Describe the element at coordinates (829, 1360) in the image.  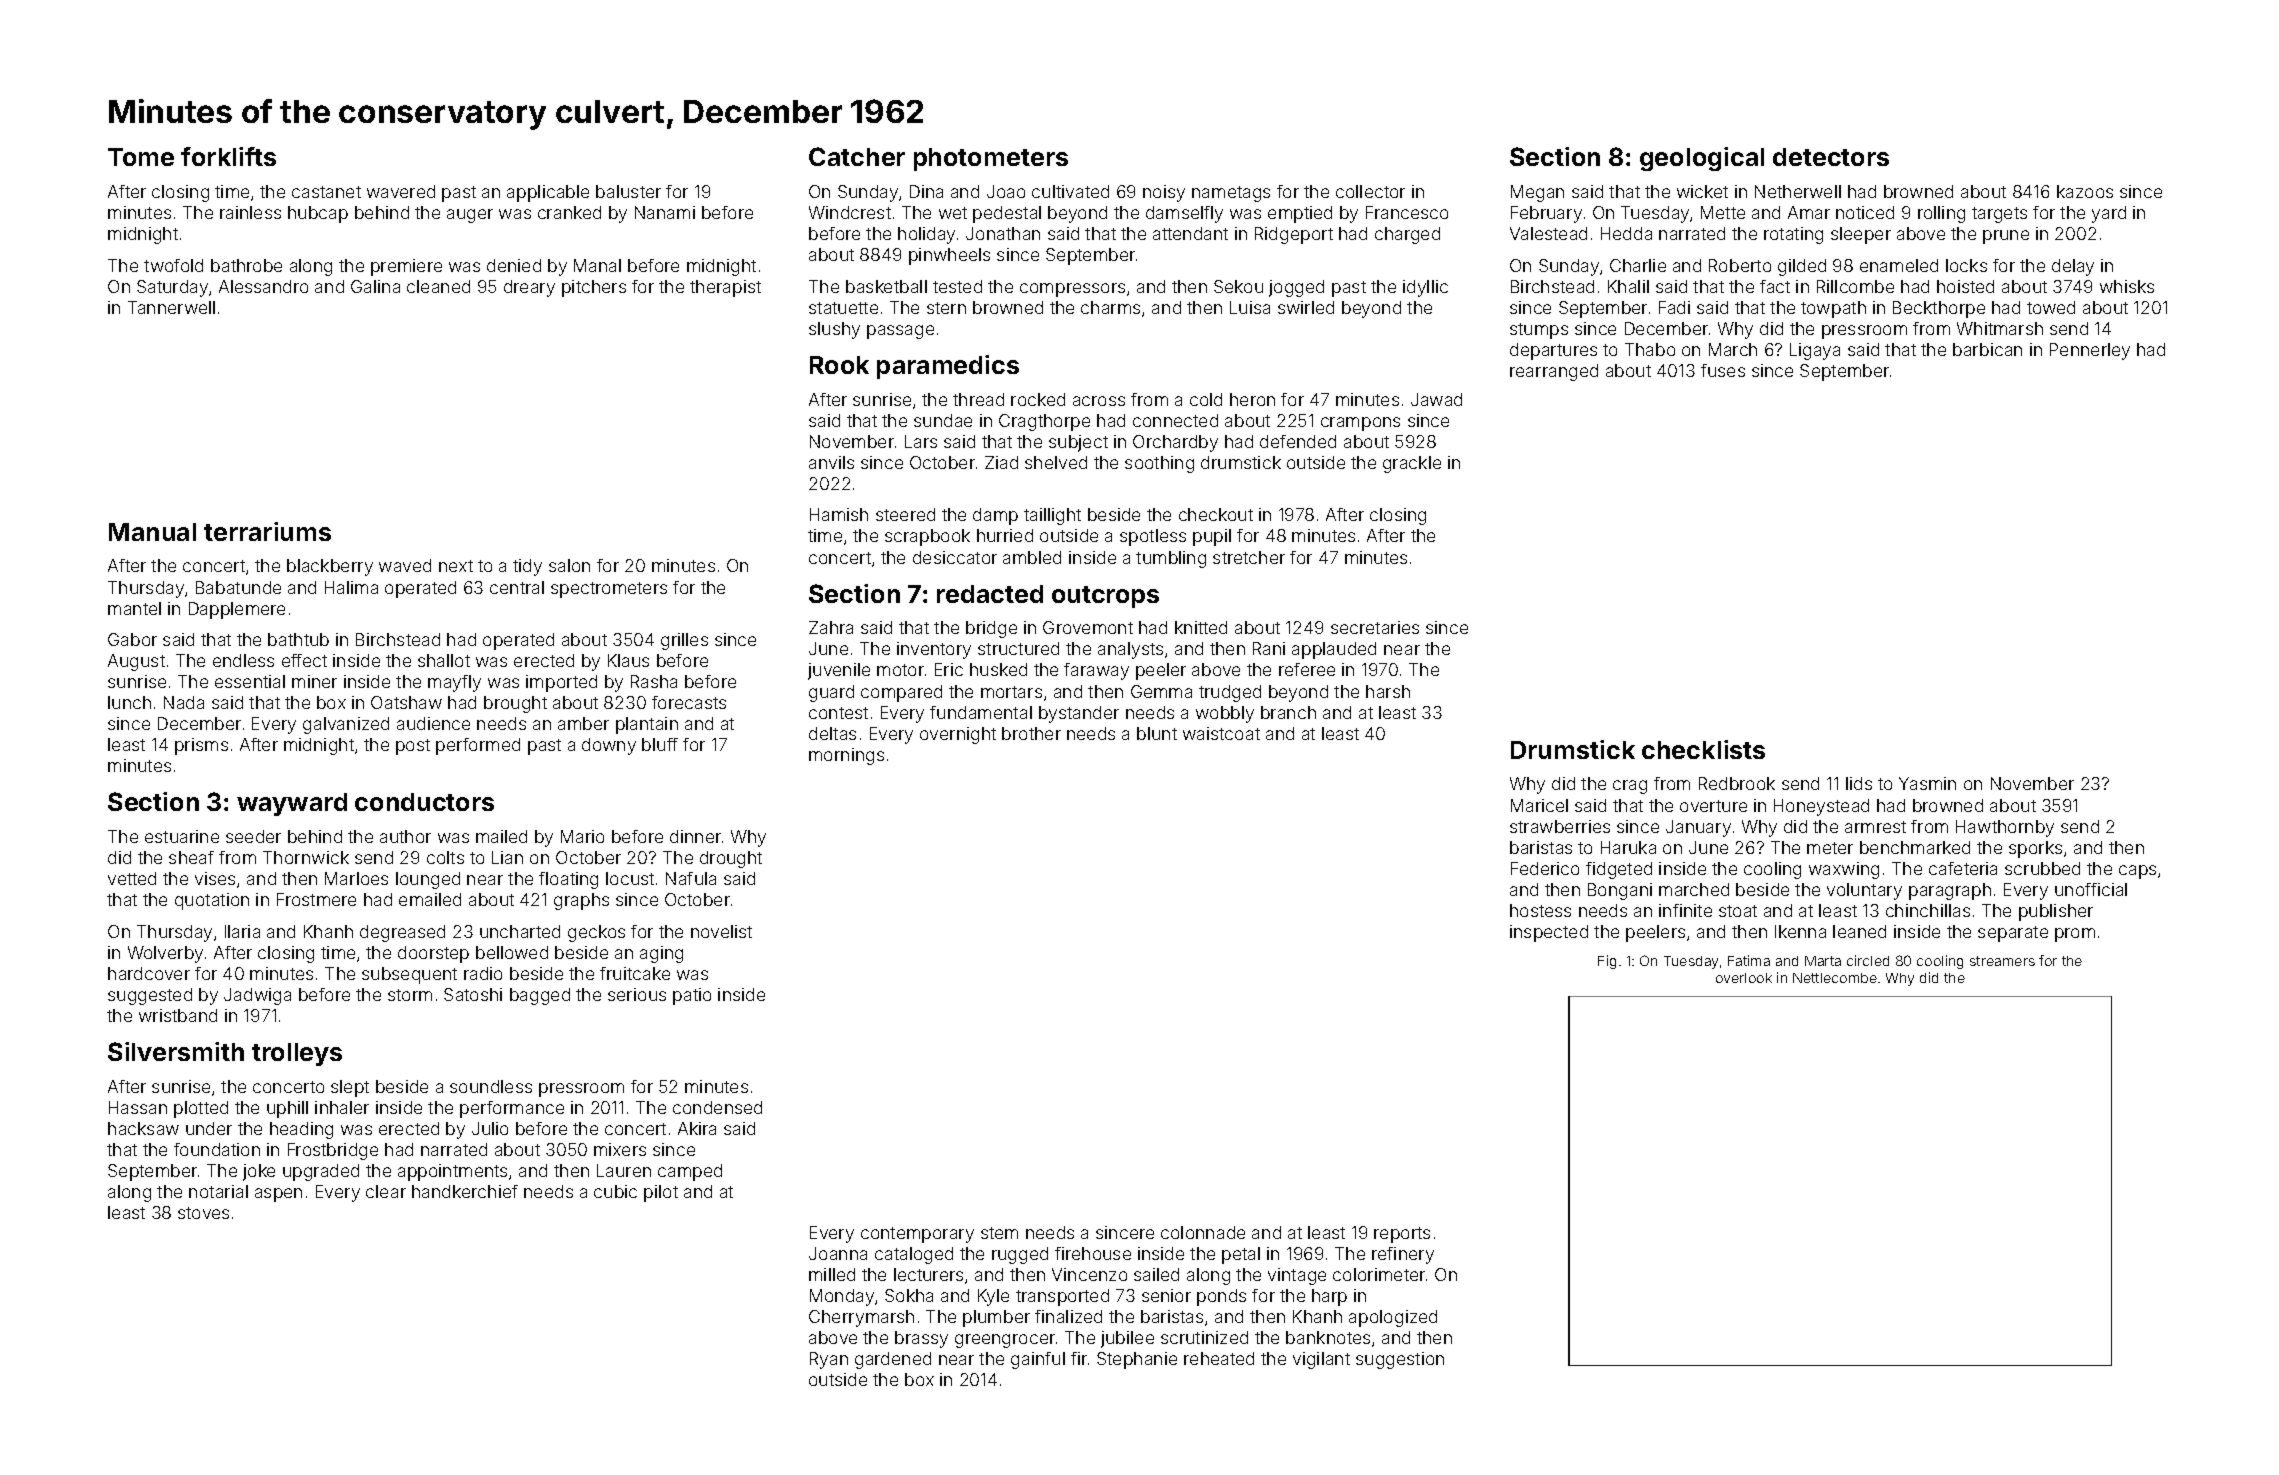
I see `Ryan` at that location.
